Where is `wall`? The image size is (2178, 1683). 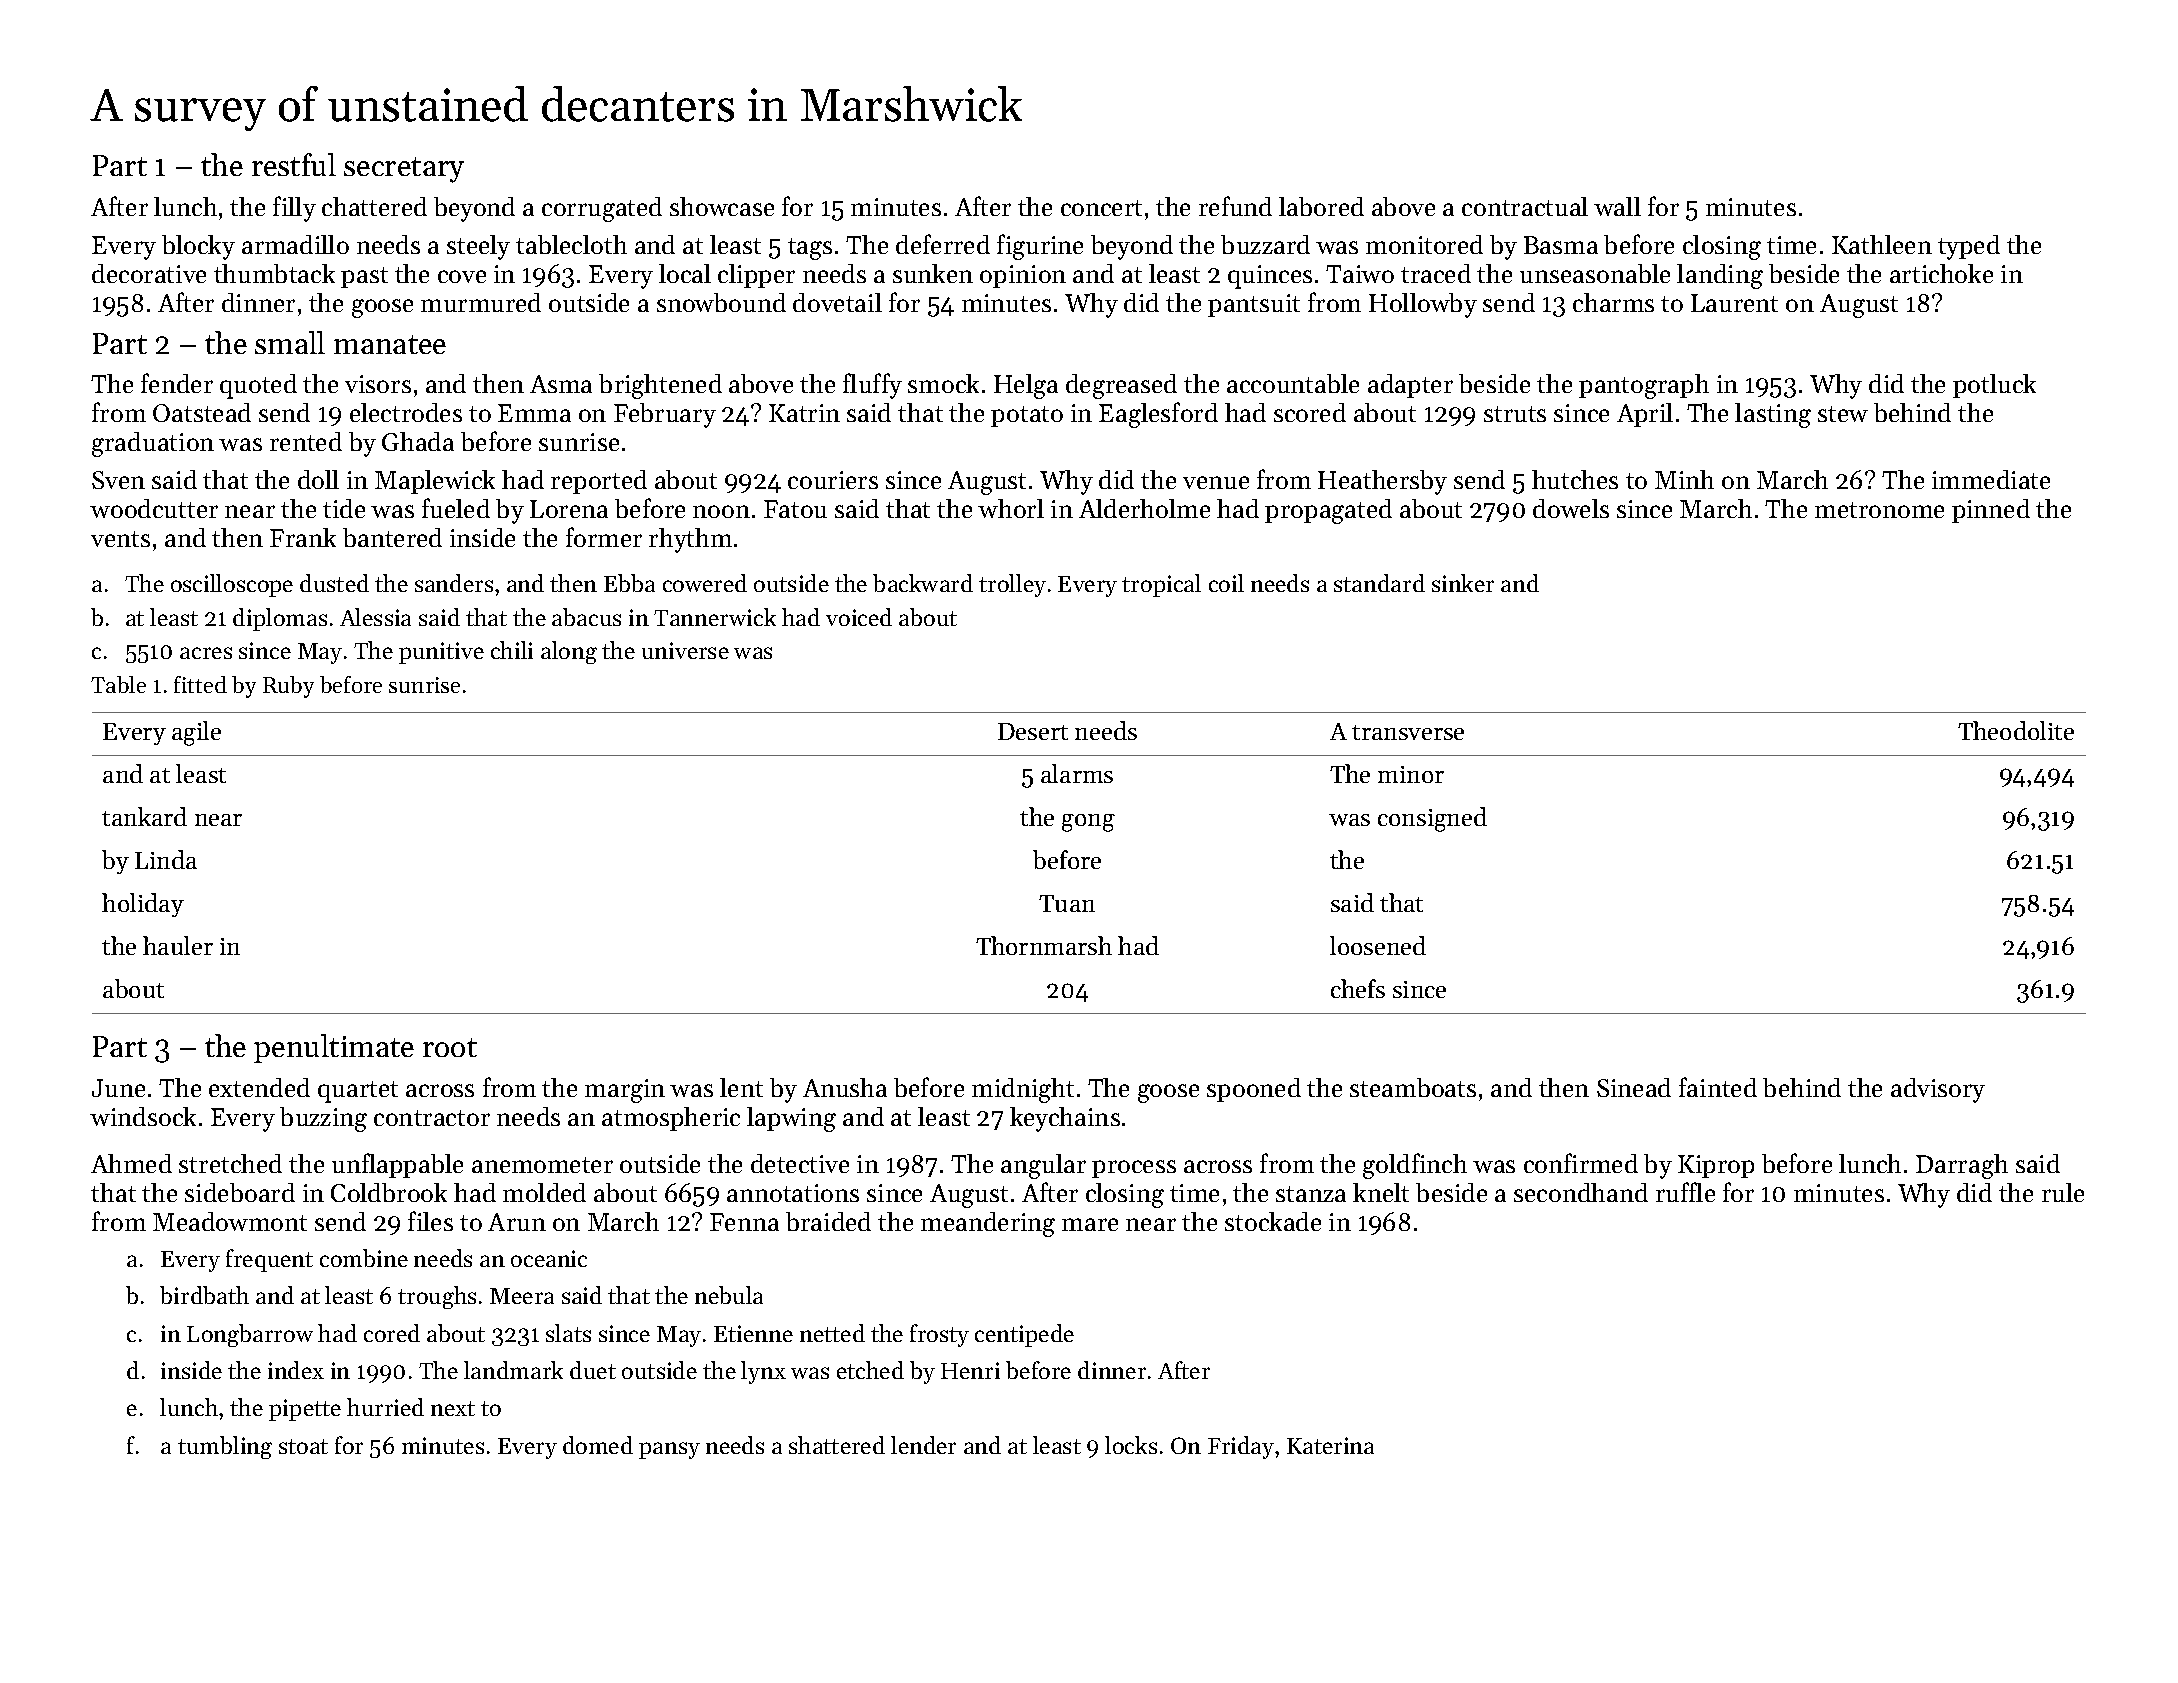
wall is located at coordinates (1617, 206).
